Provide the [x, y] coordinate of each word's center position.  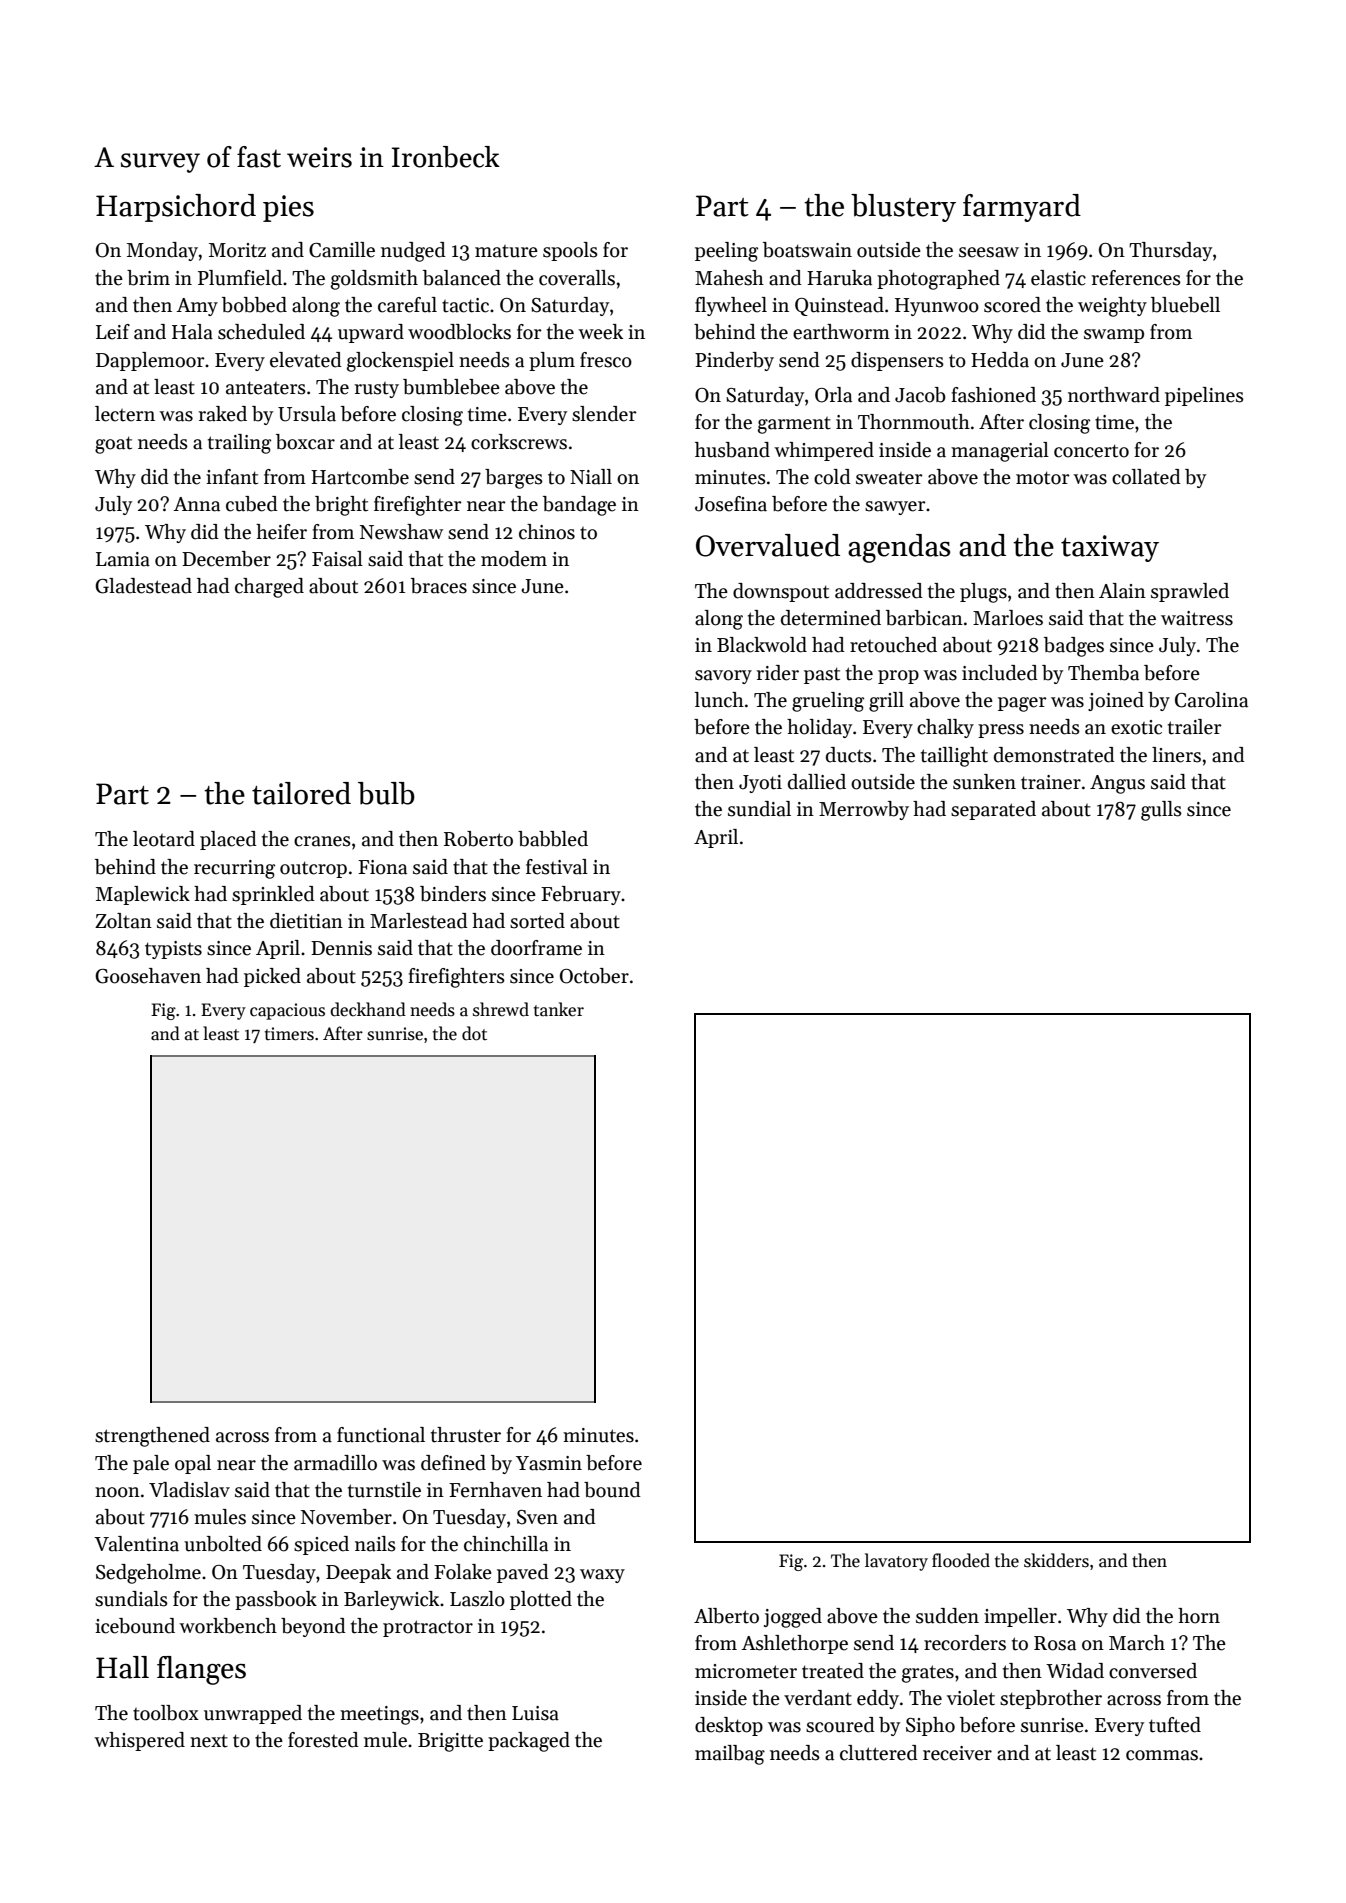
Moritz [237, 250]
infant [232, 477]
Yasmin [549, 1463]
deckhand [368, 1009]
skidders [1056, 1560]
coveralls [577, 278]
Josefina [731, 504]
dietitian [306, 921]
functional [381, 1435]
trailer [1195, 727]
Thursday [1170, 251]
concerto [1091, 451]
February [581, 895]
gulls [1161, 811]
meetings [379, 1715]
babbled [553, 839]
